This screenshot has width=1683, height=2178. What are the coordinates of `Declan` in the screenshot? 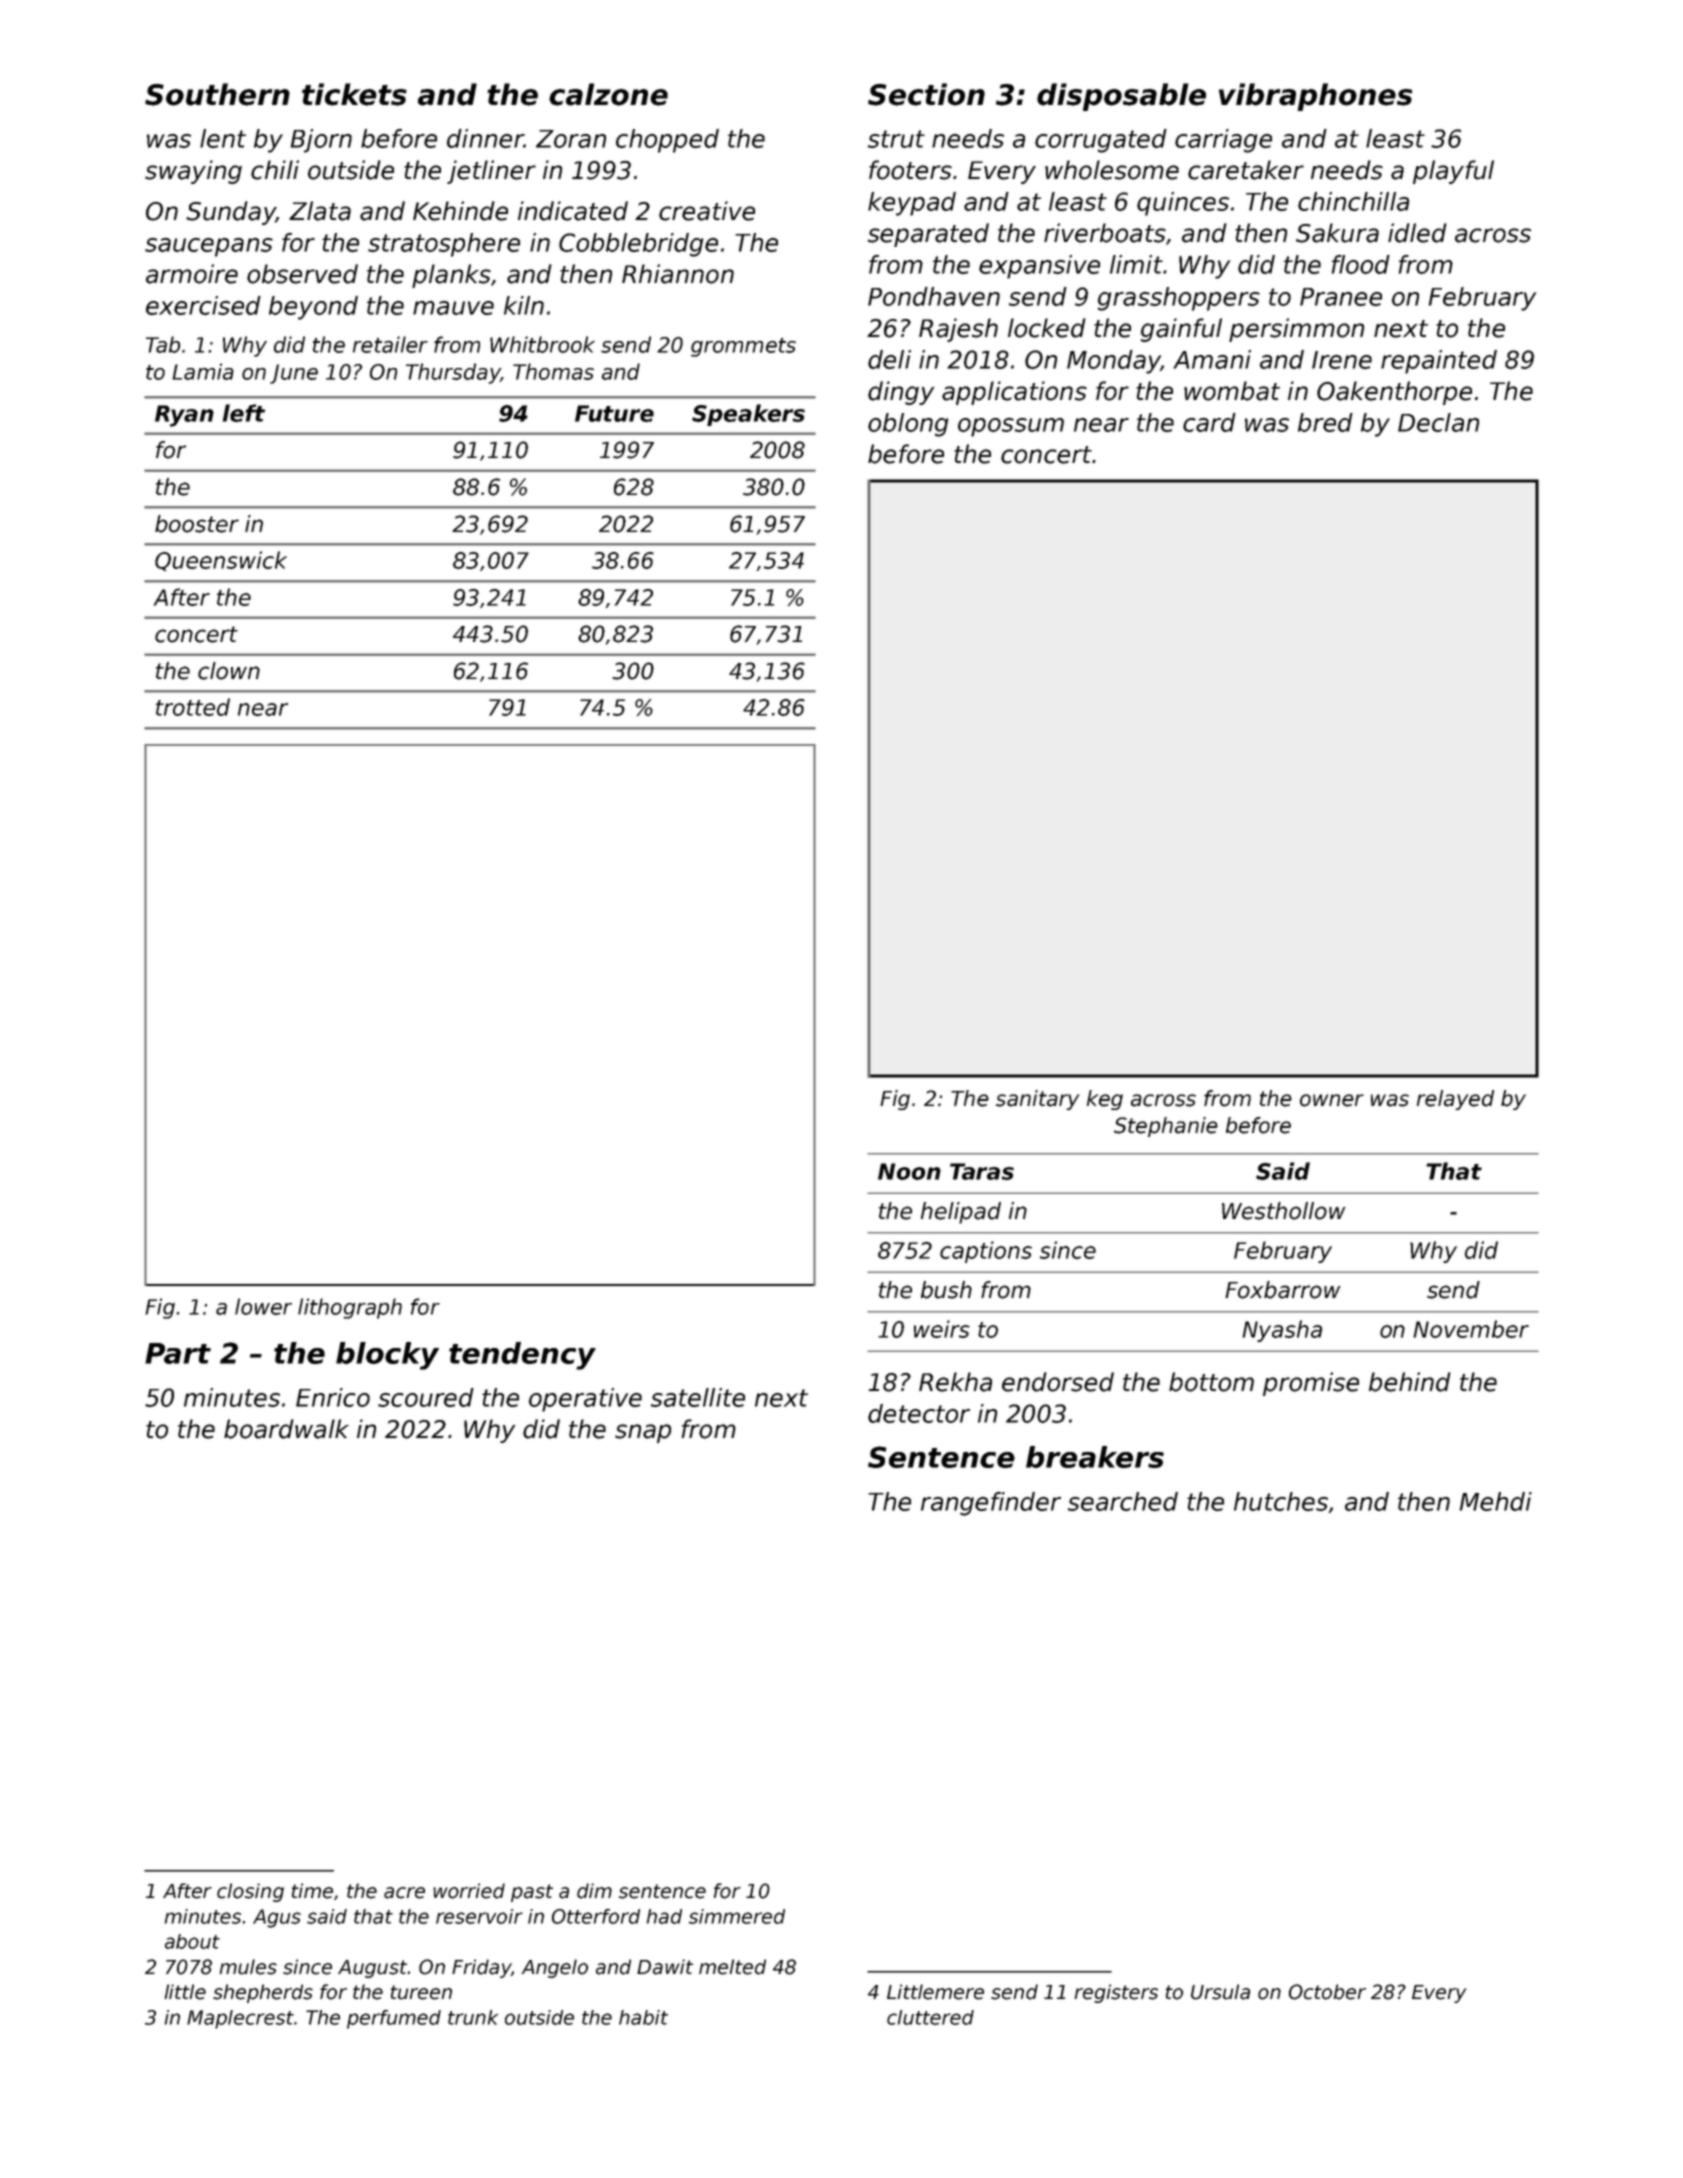 It's located at (1438, 422).
